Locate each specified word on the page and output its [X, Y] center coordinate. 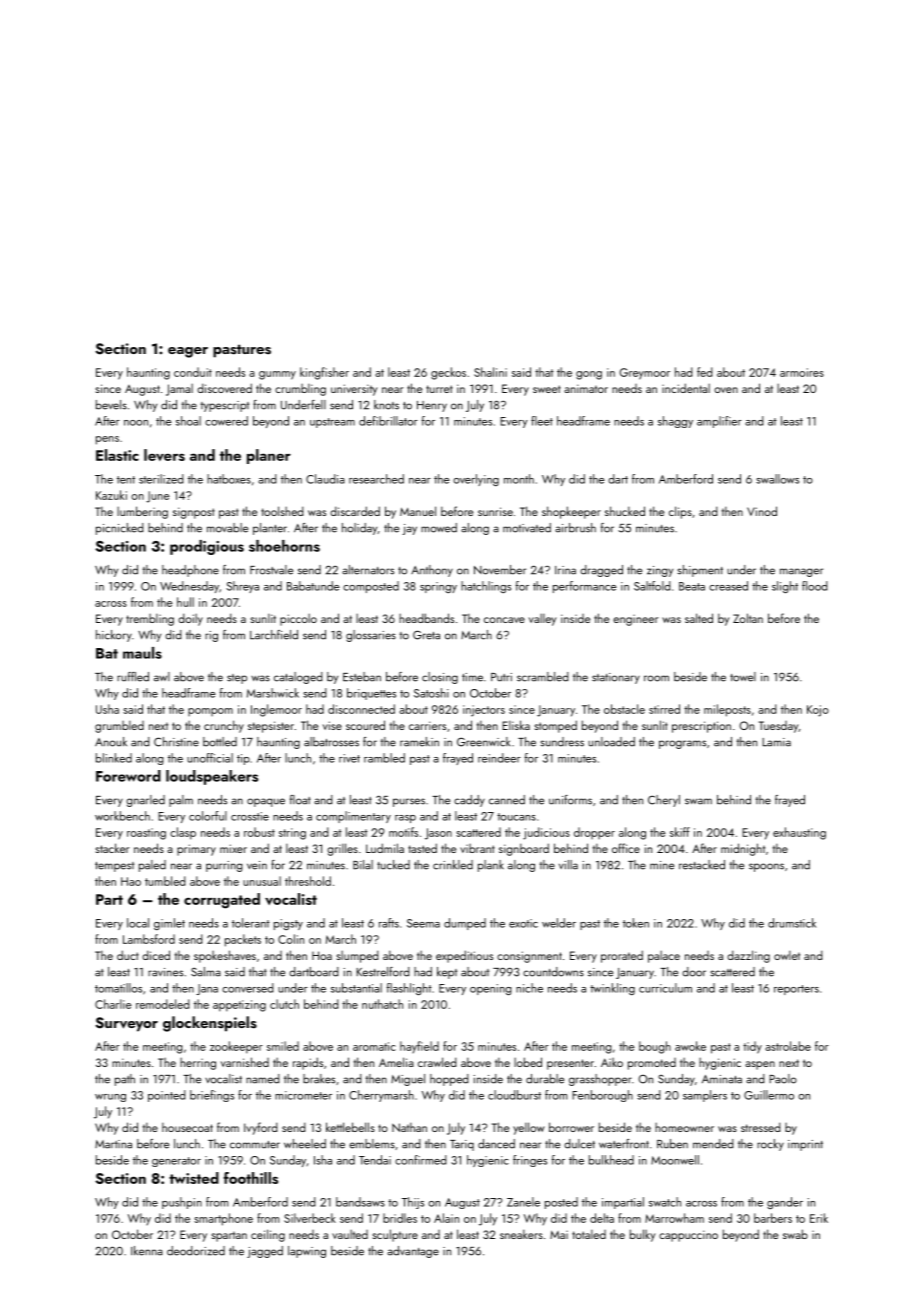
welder [559, 923]
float [300, 800]
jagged [265, 1252]
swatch [665, 1202]
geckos [448, 373]
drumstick [792, 923]
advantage [413, 1252]
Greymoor [645, 374]
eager [188, 352]
